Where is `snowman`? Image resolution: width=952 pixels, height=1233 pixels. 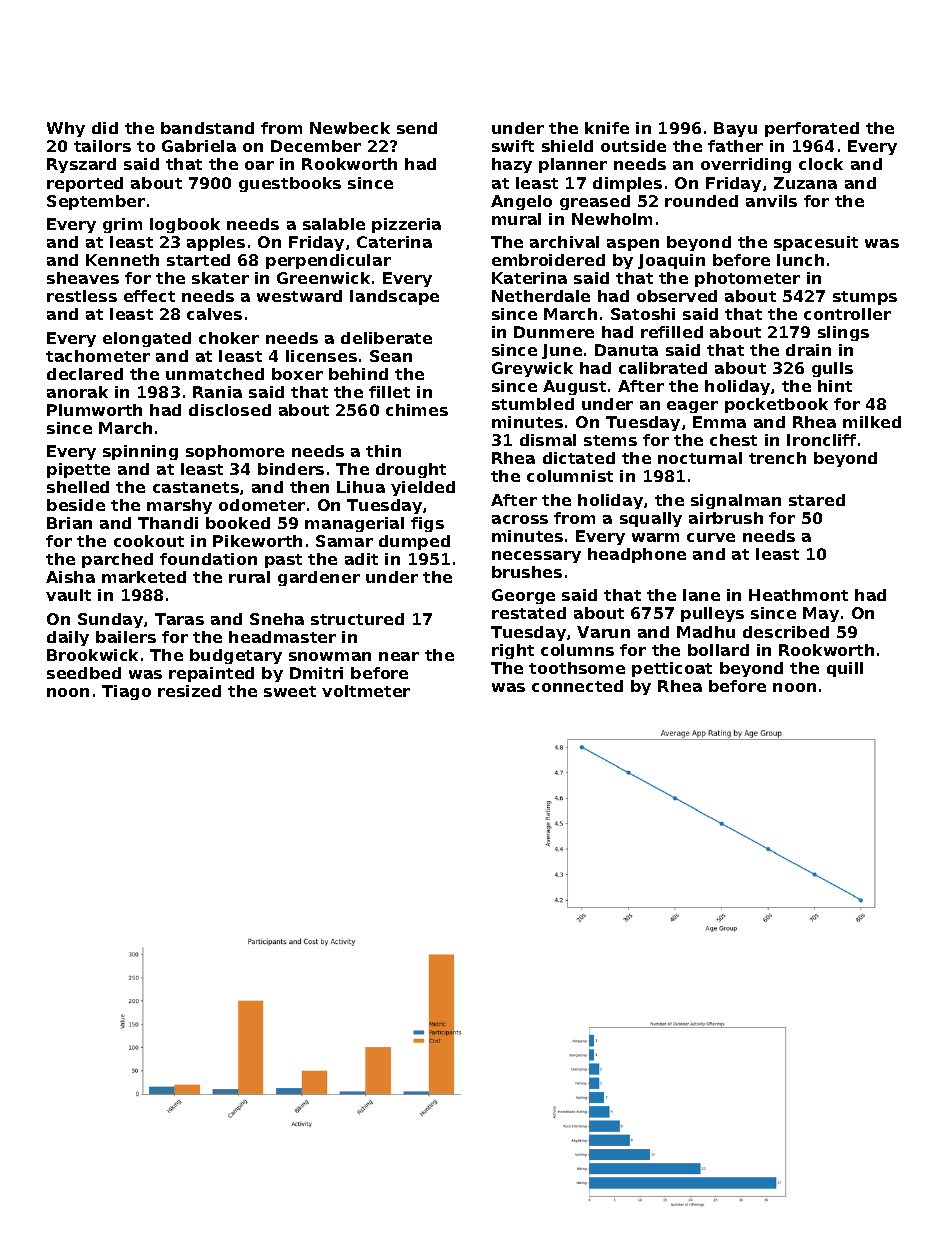 snowman is located at coordinates (330, 656).
